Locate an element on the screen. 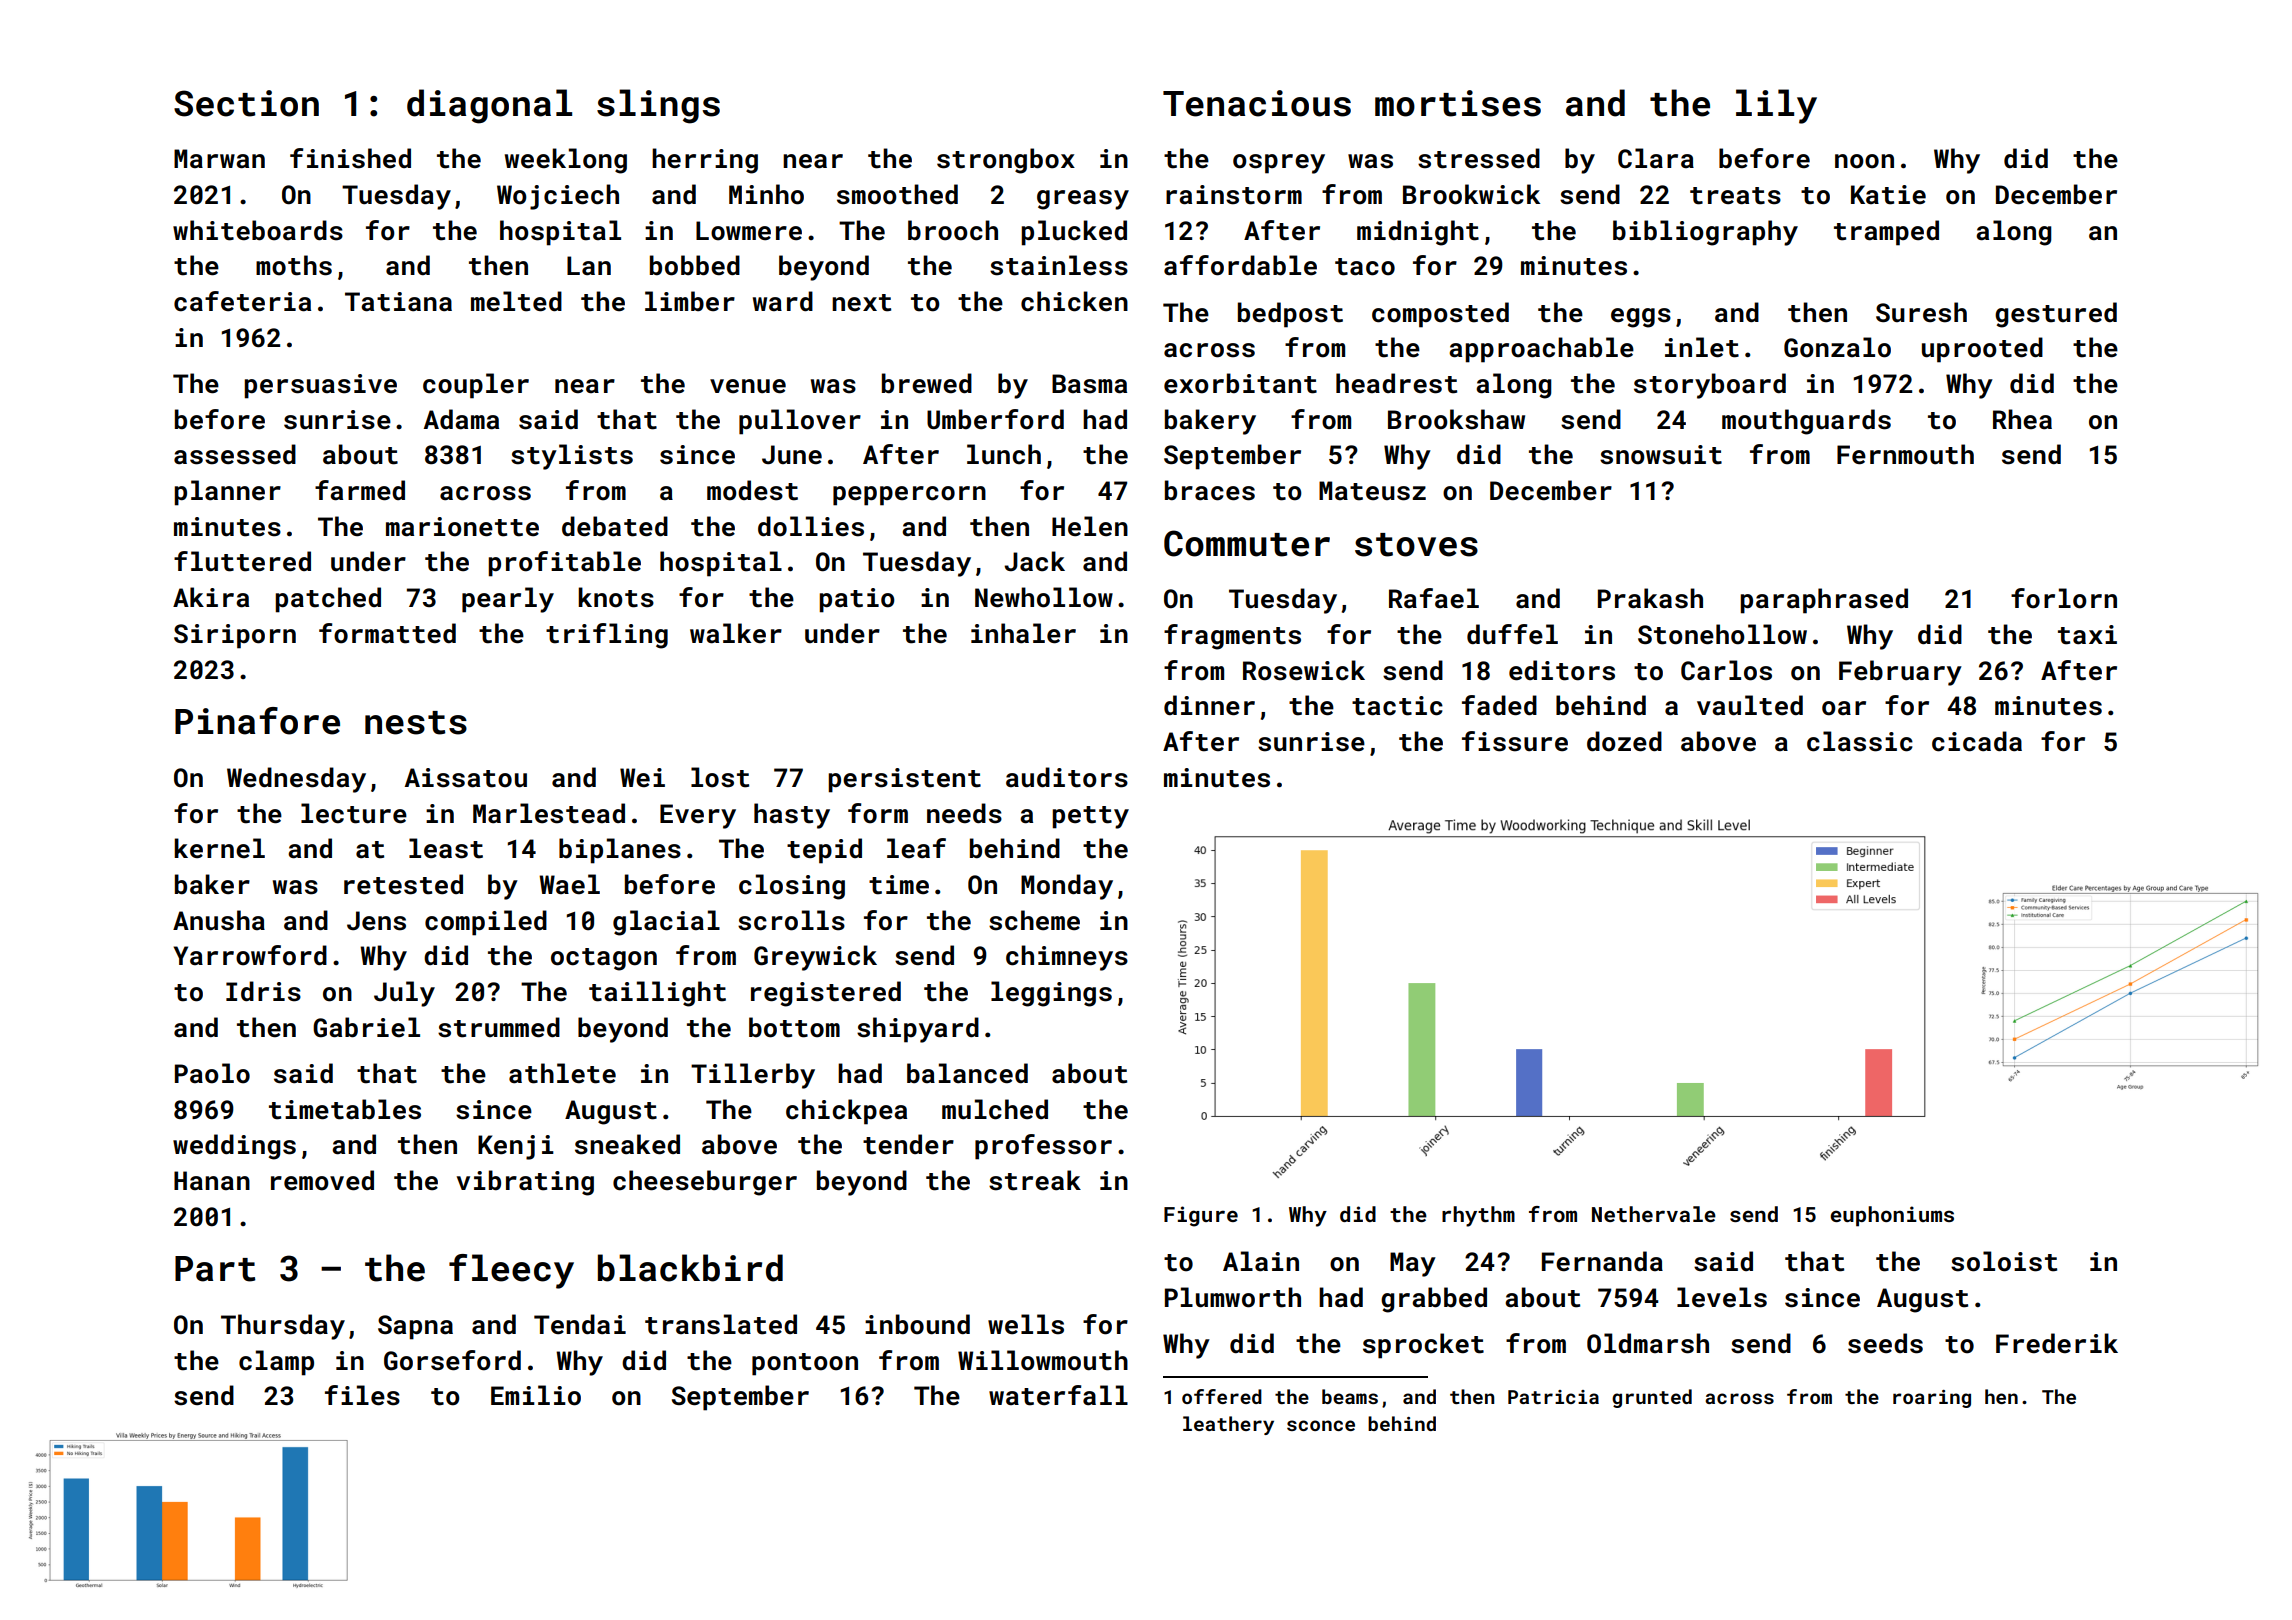 This screenshot has width=2292, height=1620. Tenacious is located at coordinates (1257, 103).
